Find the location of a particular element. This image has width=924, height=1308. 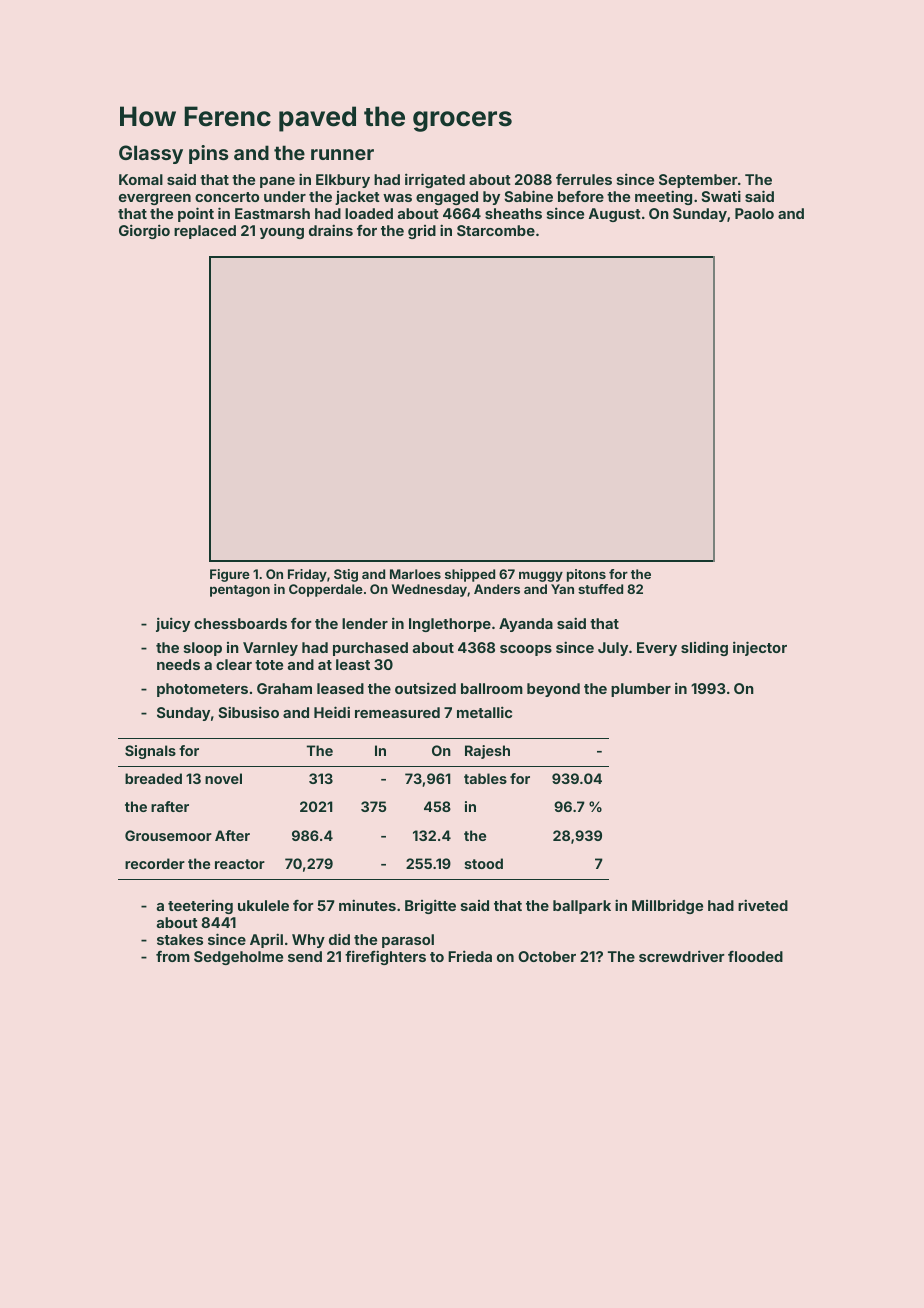

Giorgio is located at coordinates (144, 231).
